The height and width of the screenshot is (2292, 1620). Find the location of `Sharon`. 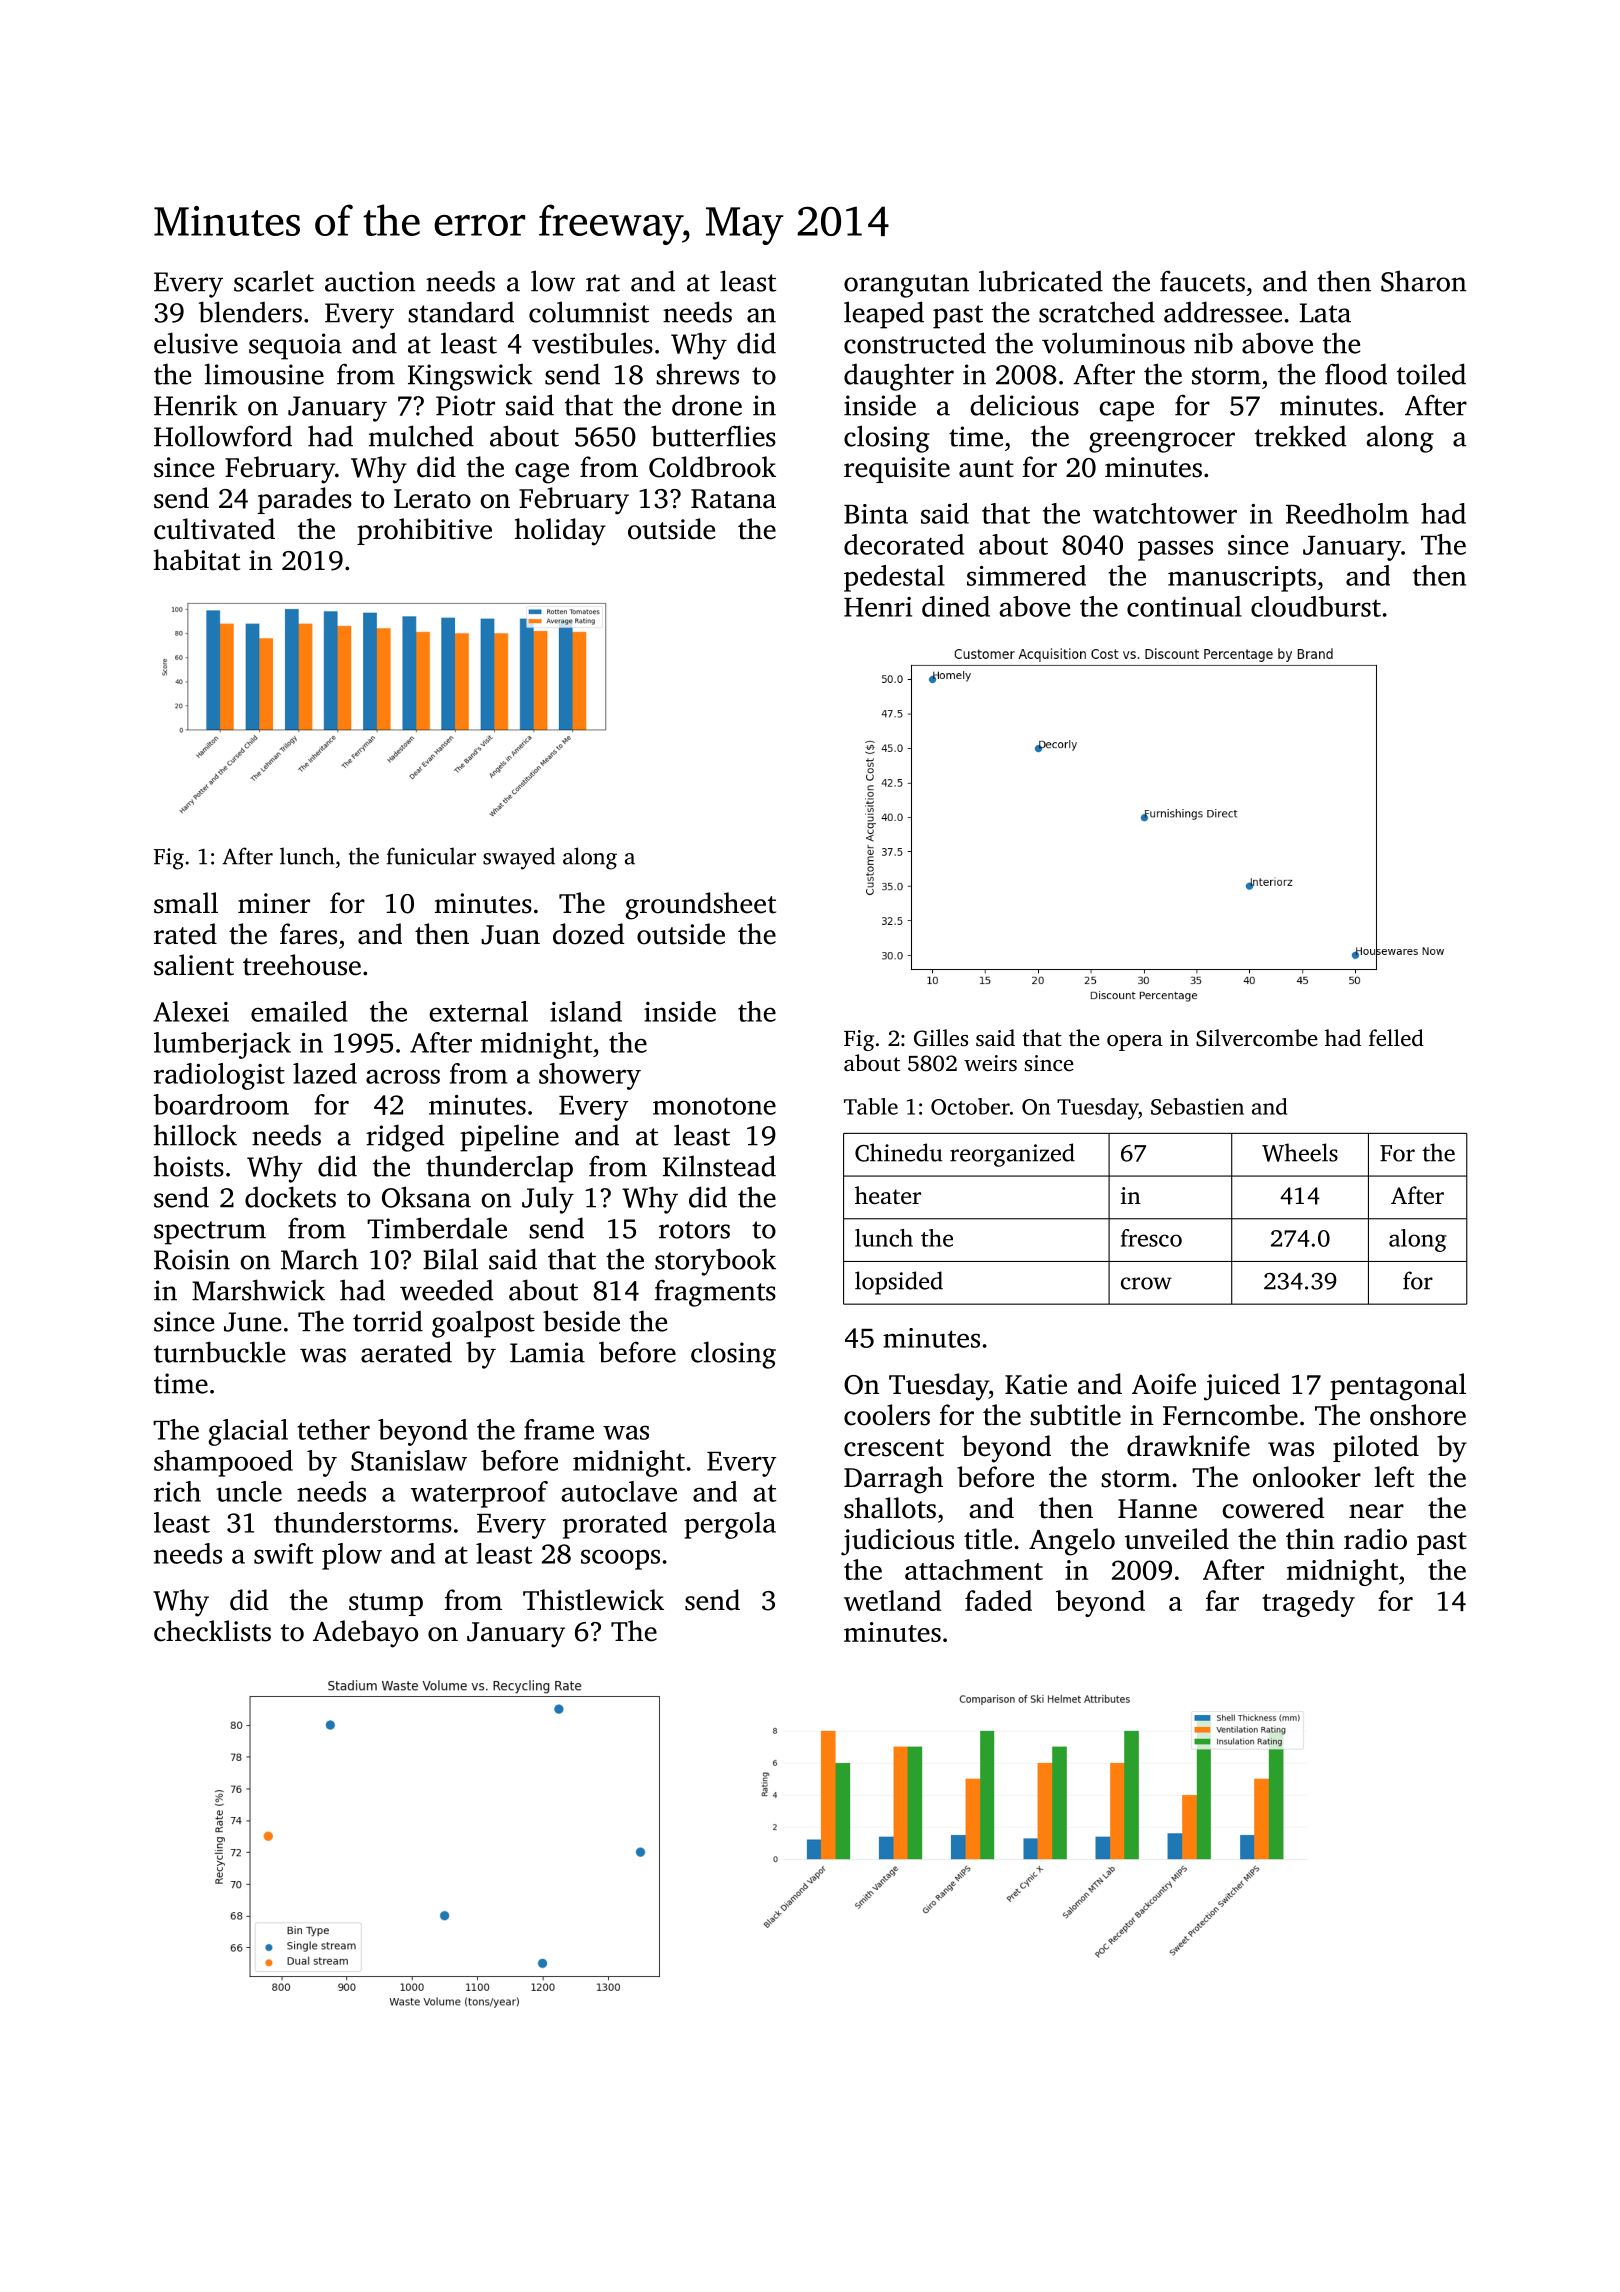

Sharon is located at coordinates (1423, 281).
